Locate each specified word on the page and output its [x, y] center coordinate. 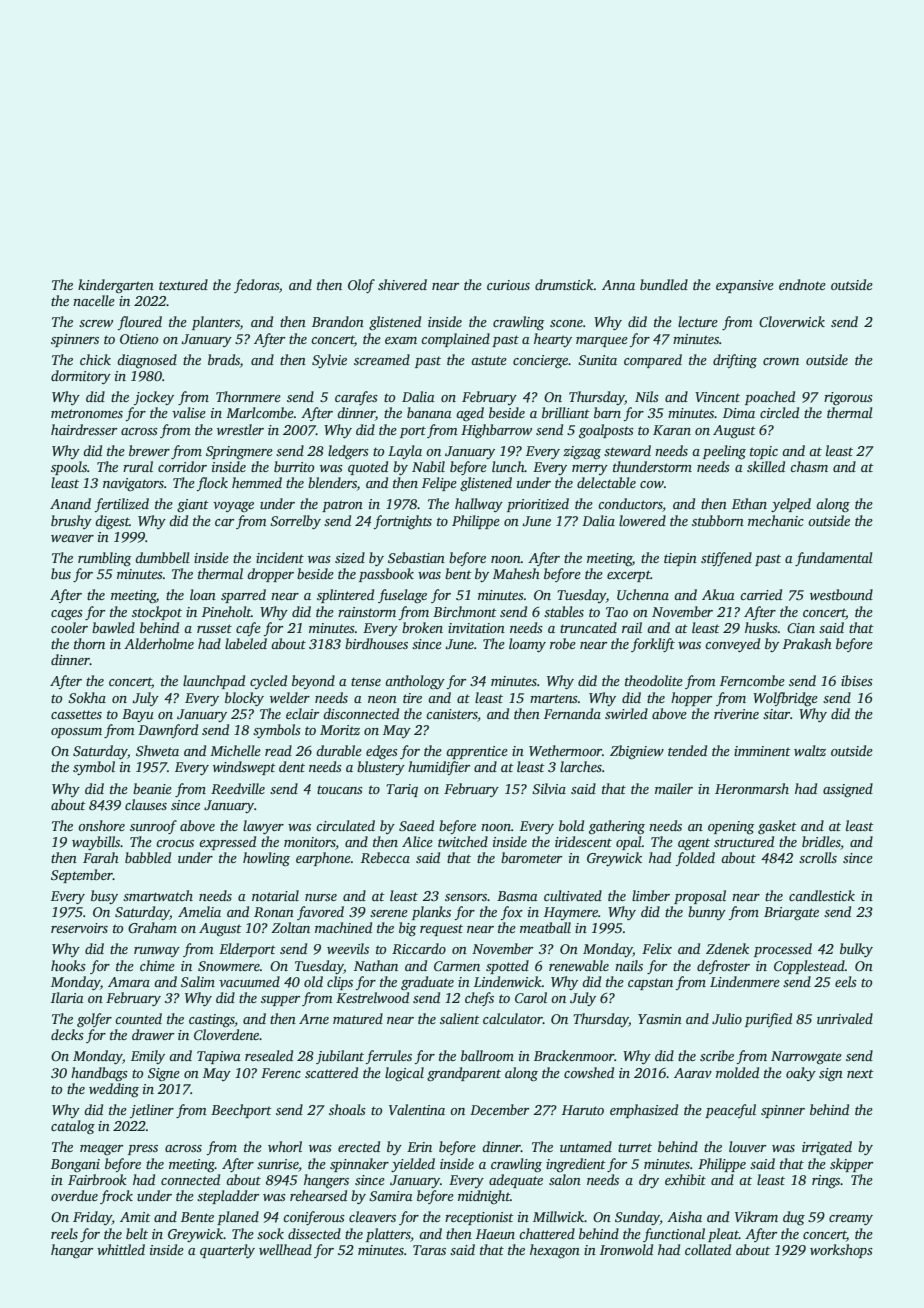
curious [508, 285]
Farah [101, 857]
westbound [841, 594]
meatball [545, 927]
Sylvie [329, 361]
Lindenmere [745, 981]
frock [116, 1197]
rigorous [848, 398]
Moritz [340, 730]
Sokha [87, 697]
